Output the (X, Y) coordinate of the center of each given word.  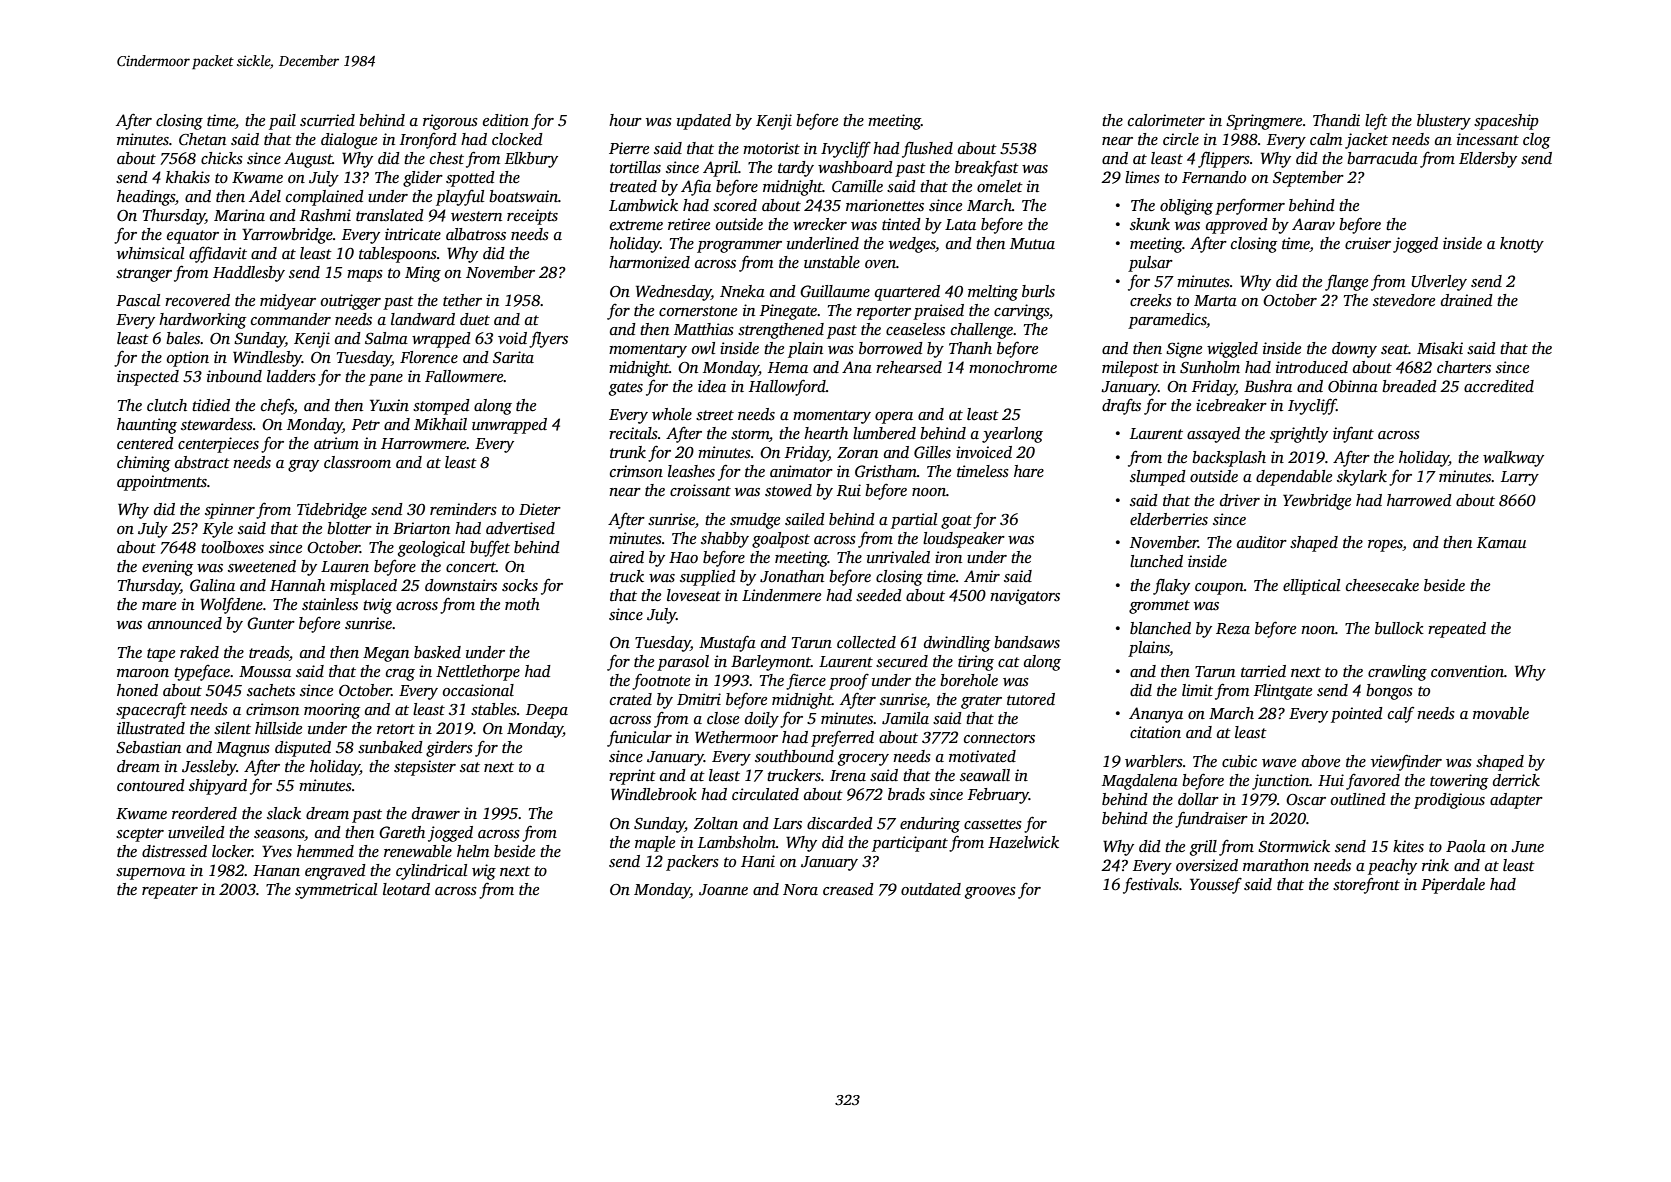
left (1376, 122)
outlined (1358, 799)
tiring (976, 663)
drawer (436, 813)
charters (1464, 367)
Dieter (540, 509)
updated (704, 122)
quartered (907, 293)
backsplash (1229, 459)
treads (269, 652)
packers (692, 863)
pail (282, 122)
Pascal (138, 300)
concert (471, 567)
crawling (1397, 673)
